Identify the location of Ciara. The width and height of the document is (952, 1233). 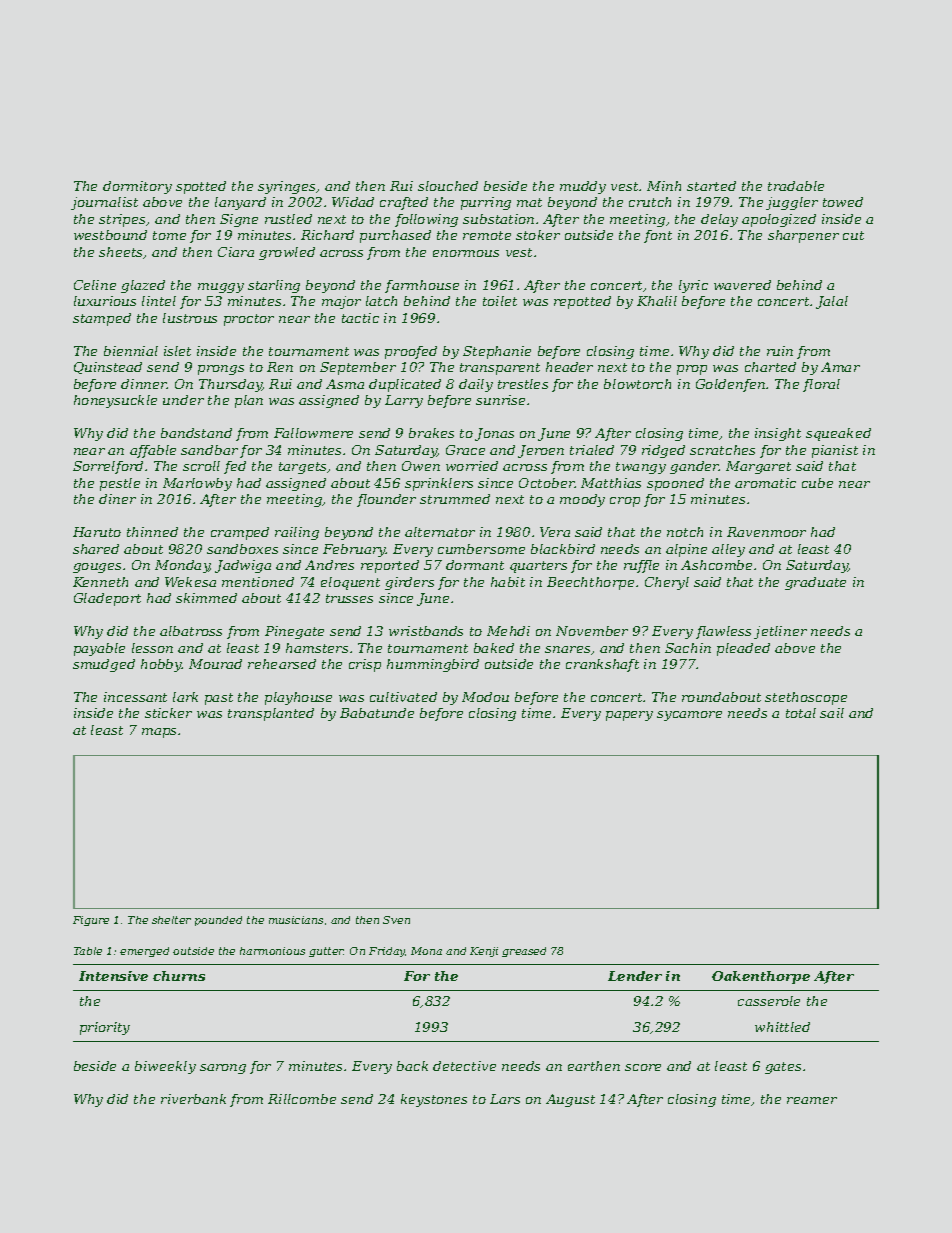
(236, 252).
